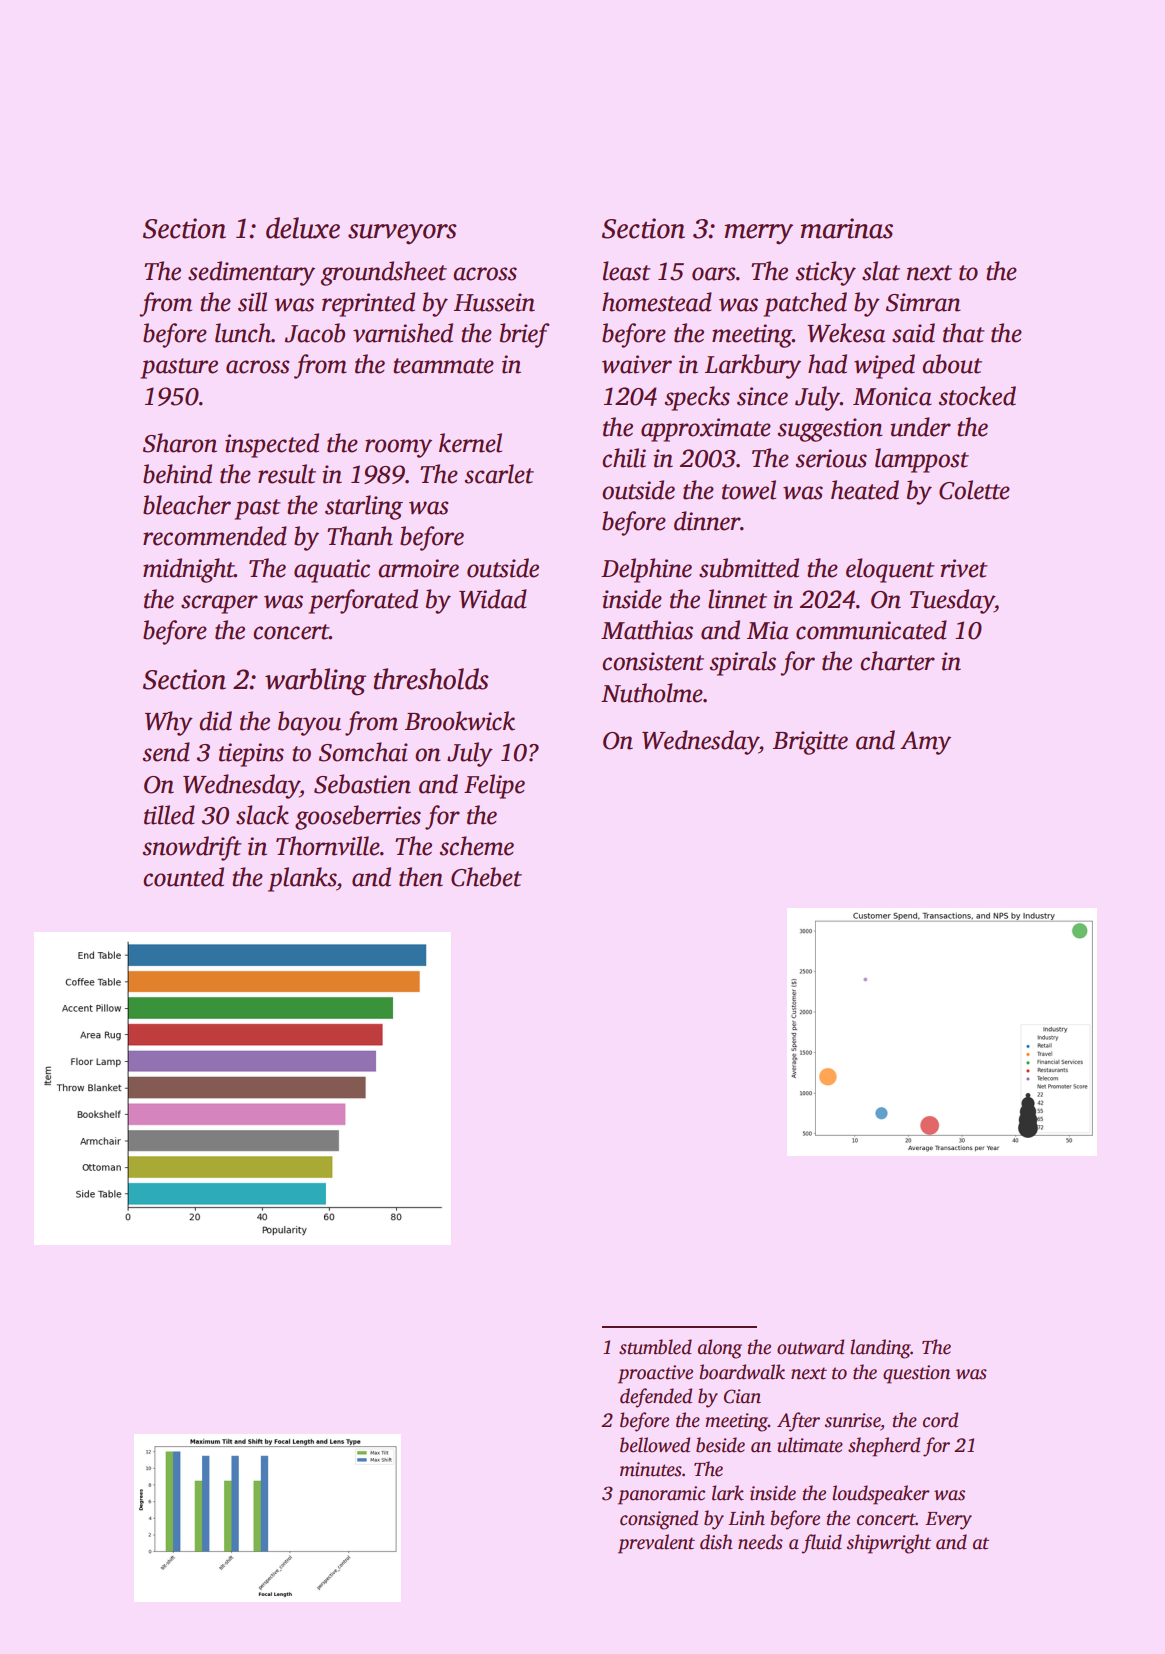 The height and width of the screenshot is (1654, 1165). Describe the element at coordinates (315, 682) in the screenshot. I see `warbling` at that location.
